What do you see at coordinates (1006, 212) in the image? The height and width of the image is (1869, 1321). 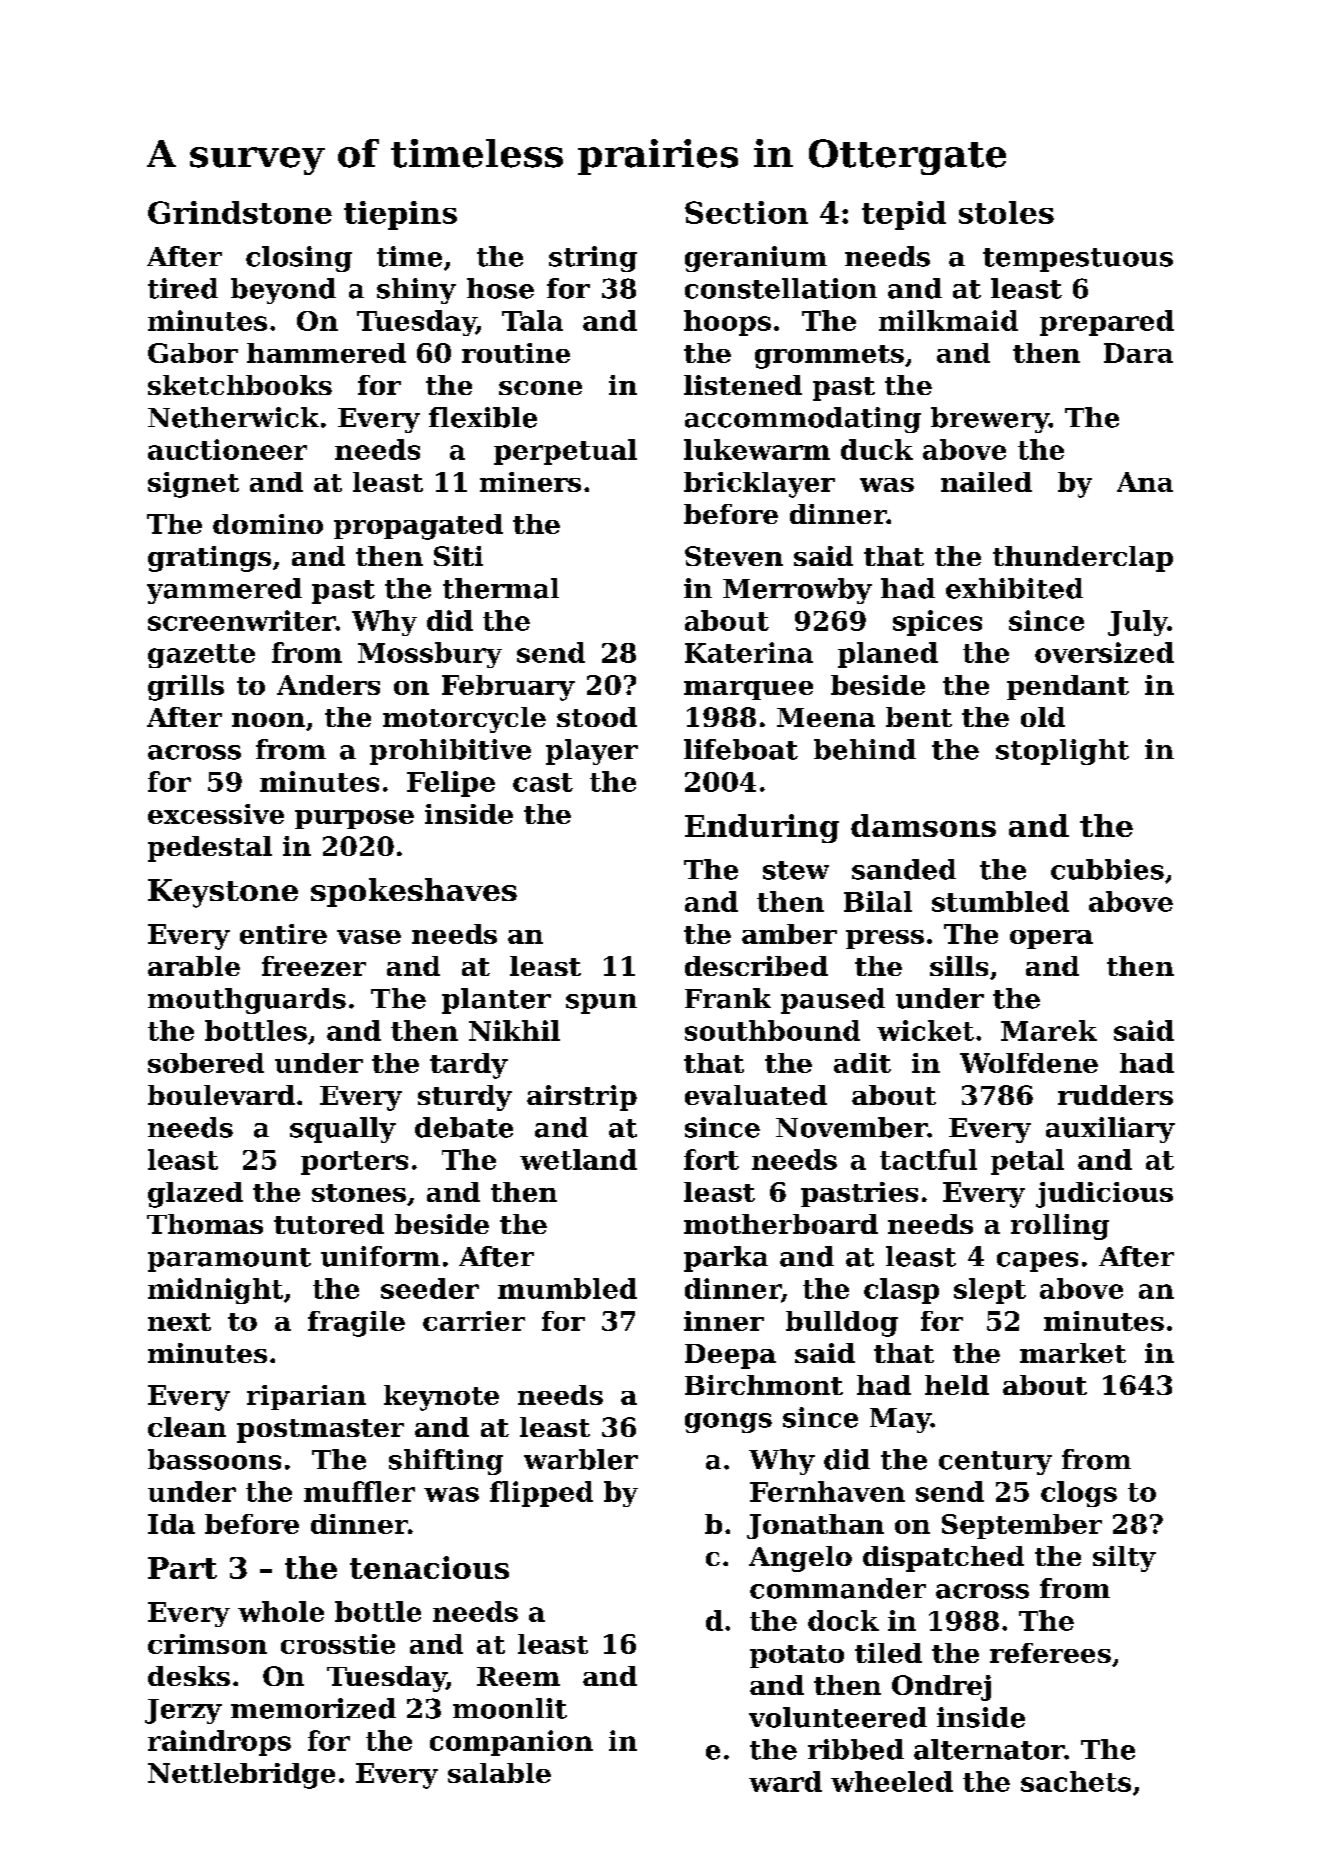 I see `stoles` at bounding box center [1006, 212].
